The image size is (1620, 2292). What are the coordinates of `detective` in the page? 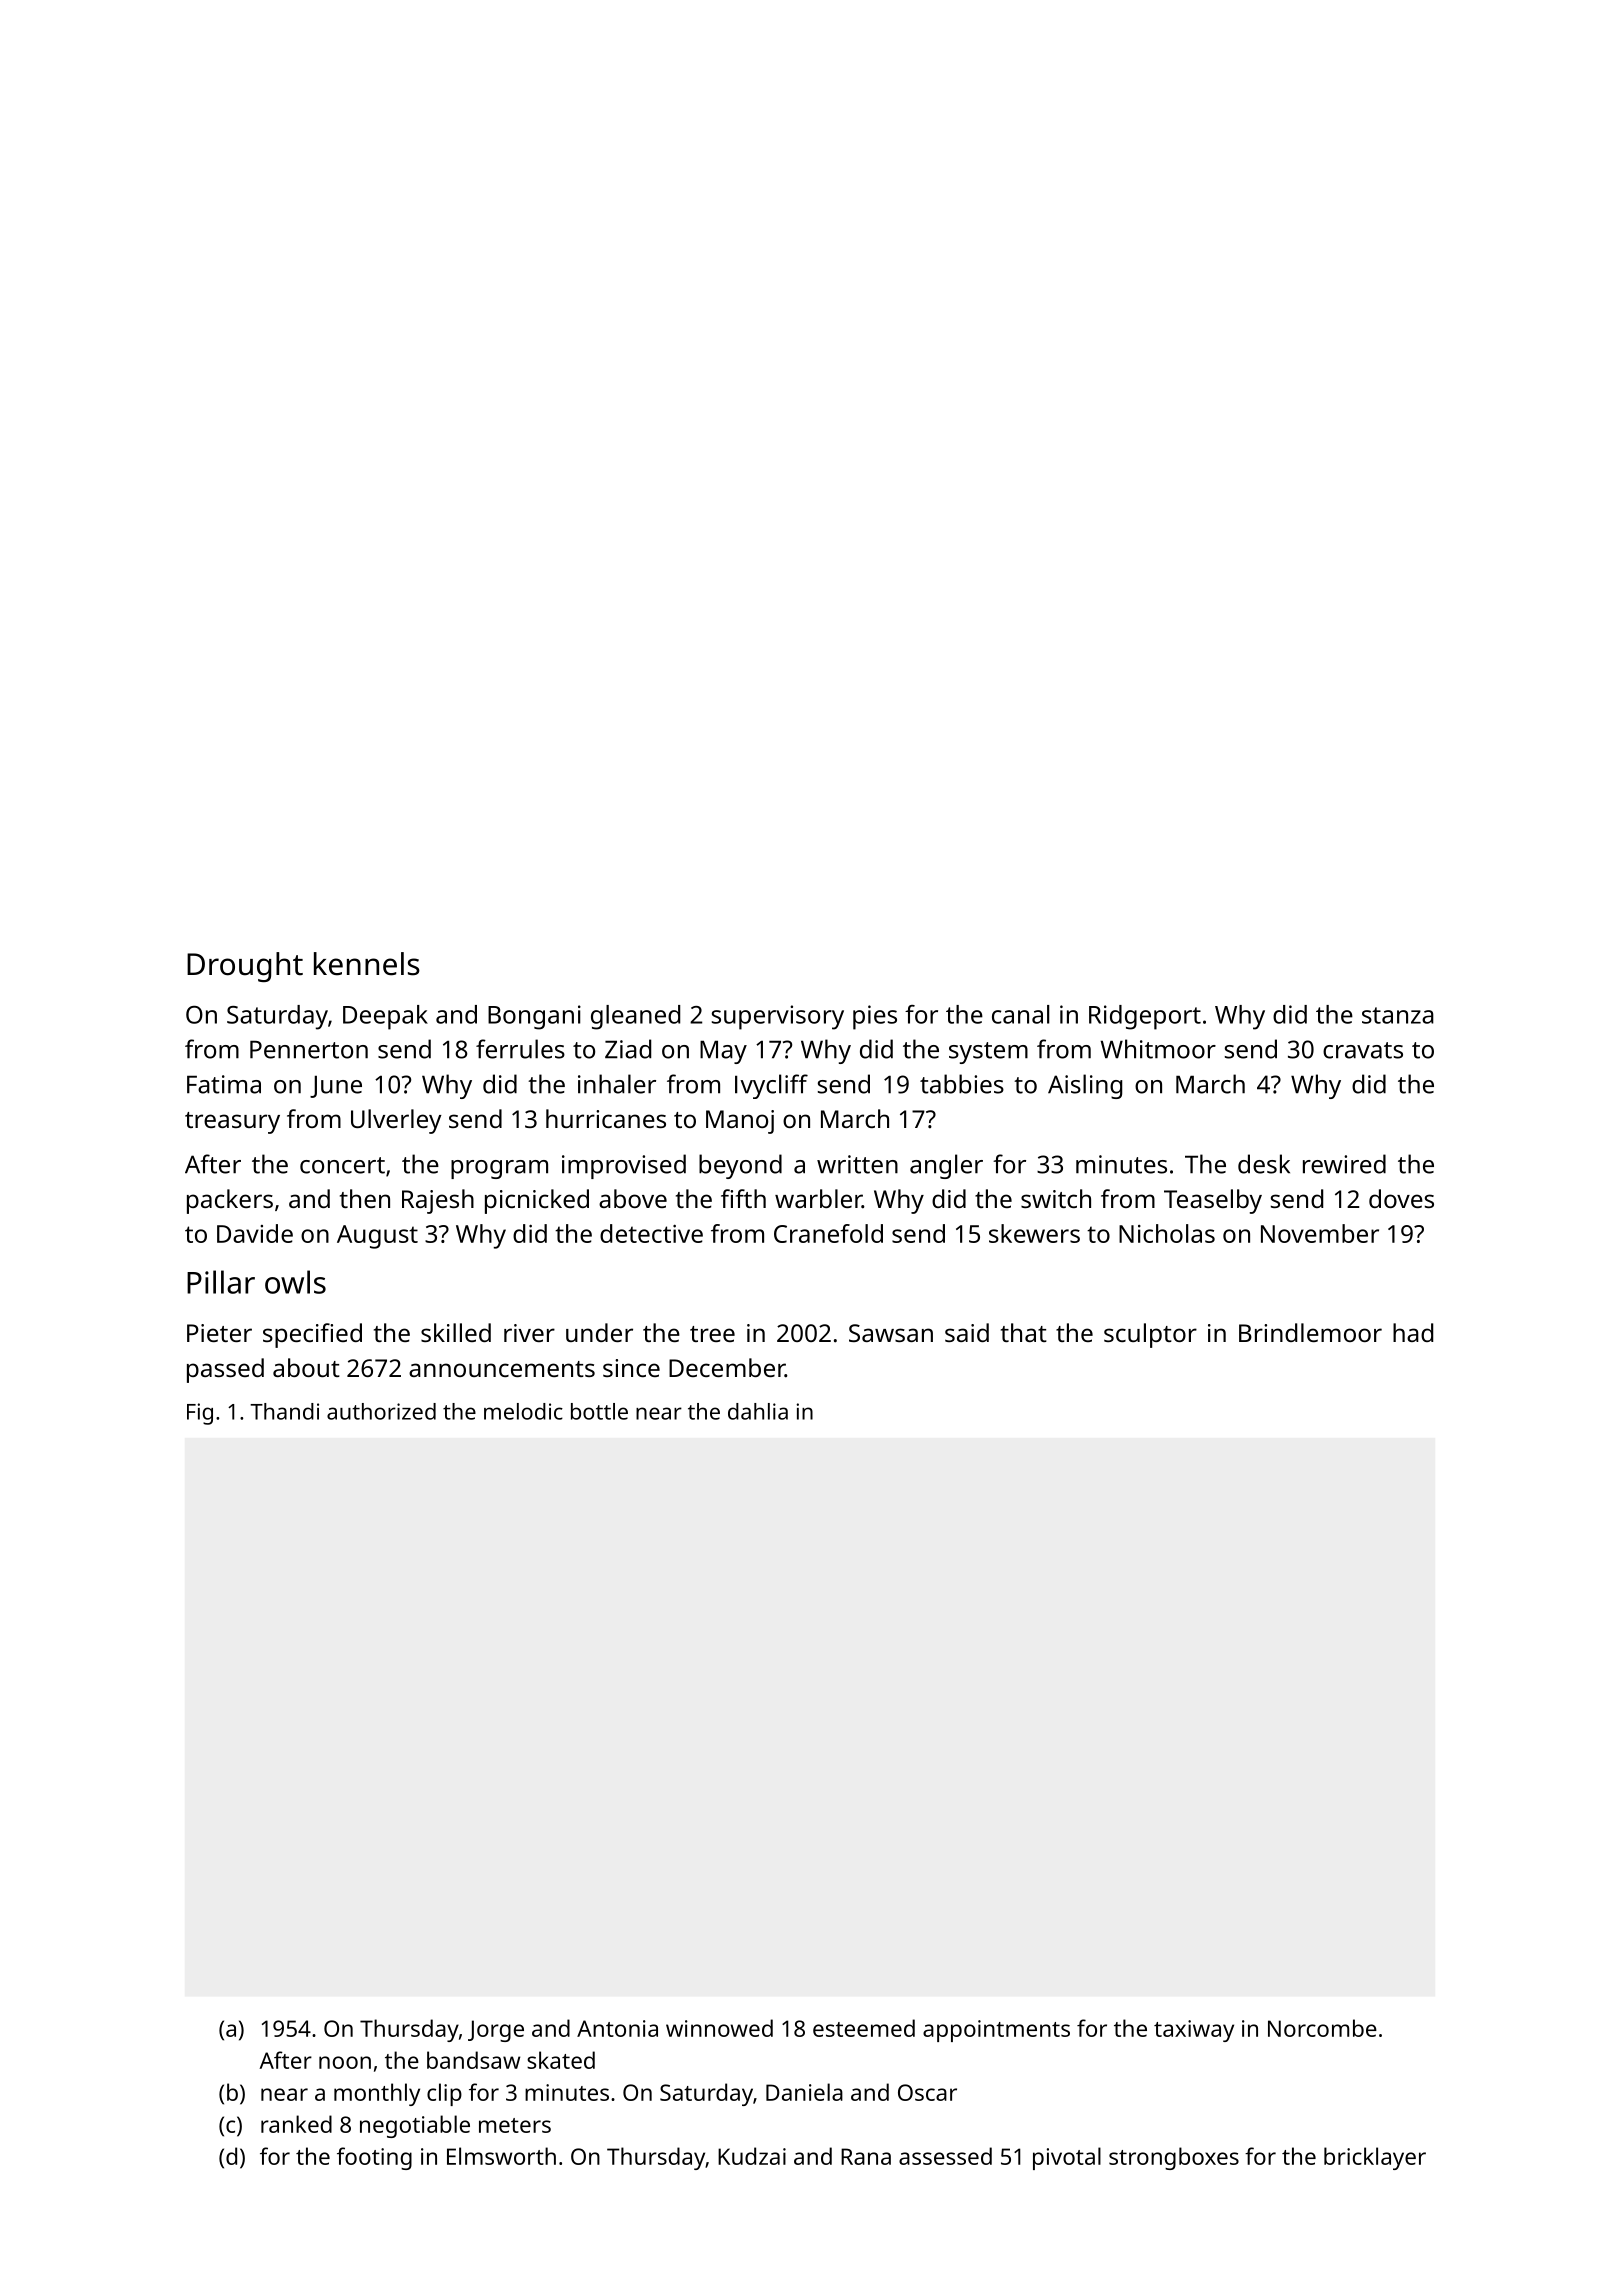 It's located at (651, 1233).
